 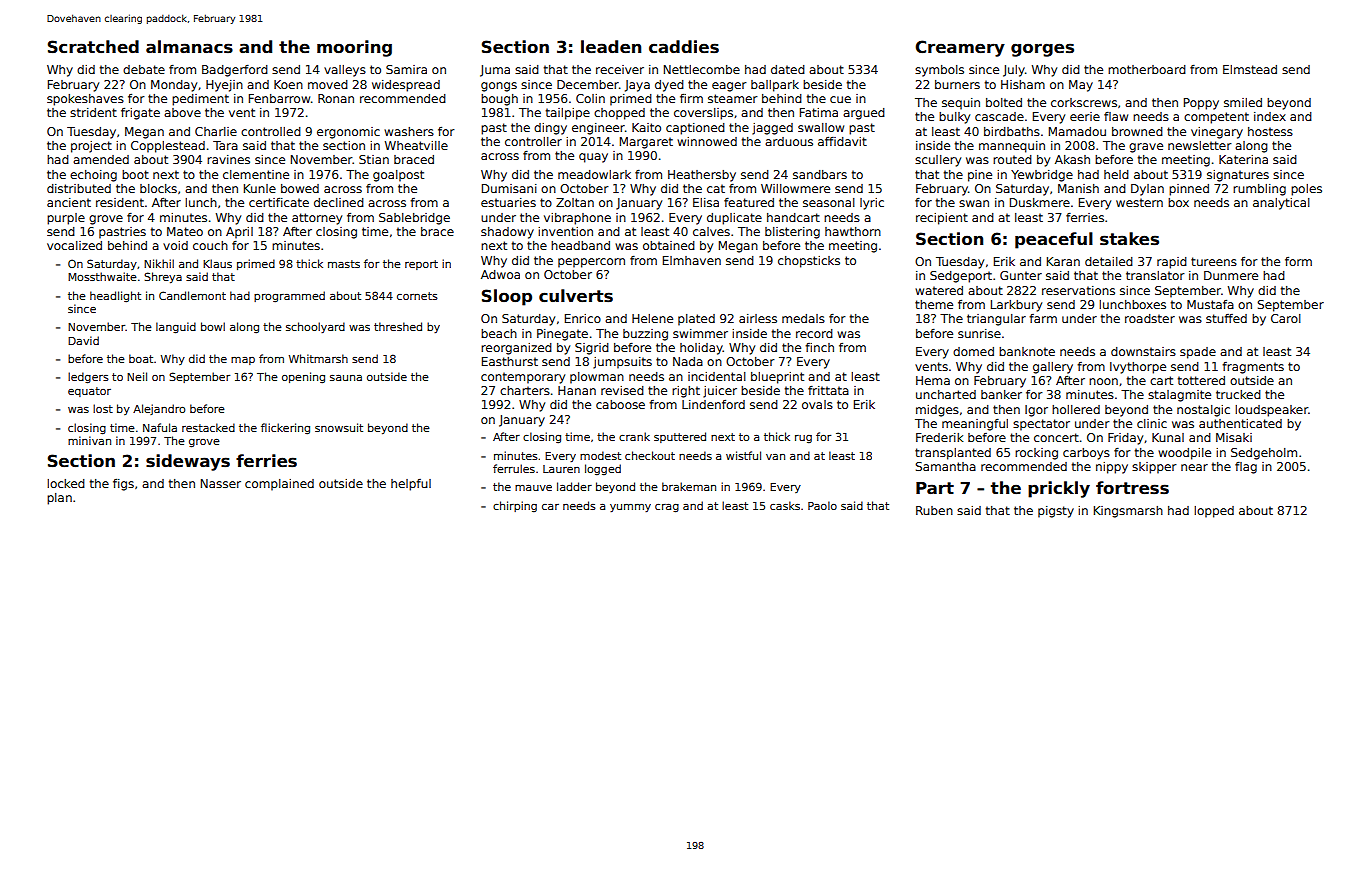 I want to click on mooring, so click(x=354, y=48).
